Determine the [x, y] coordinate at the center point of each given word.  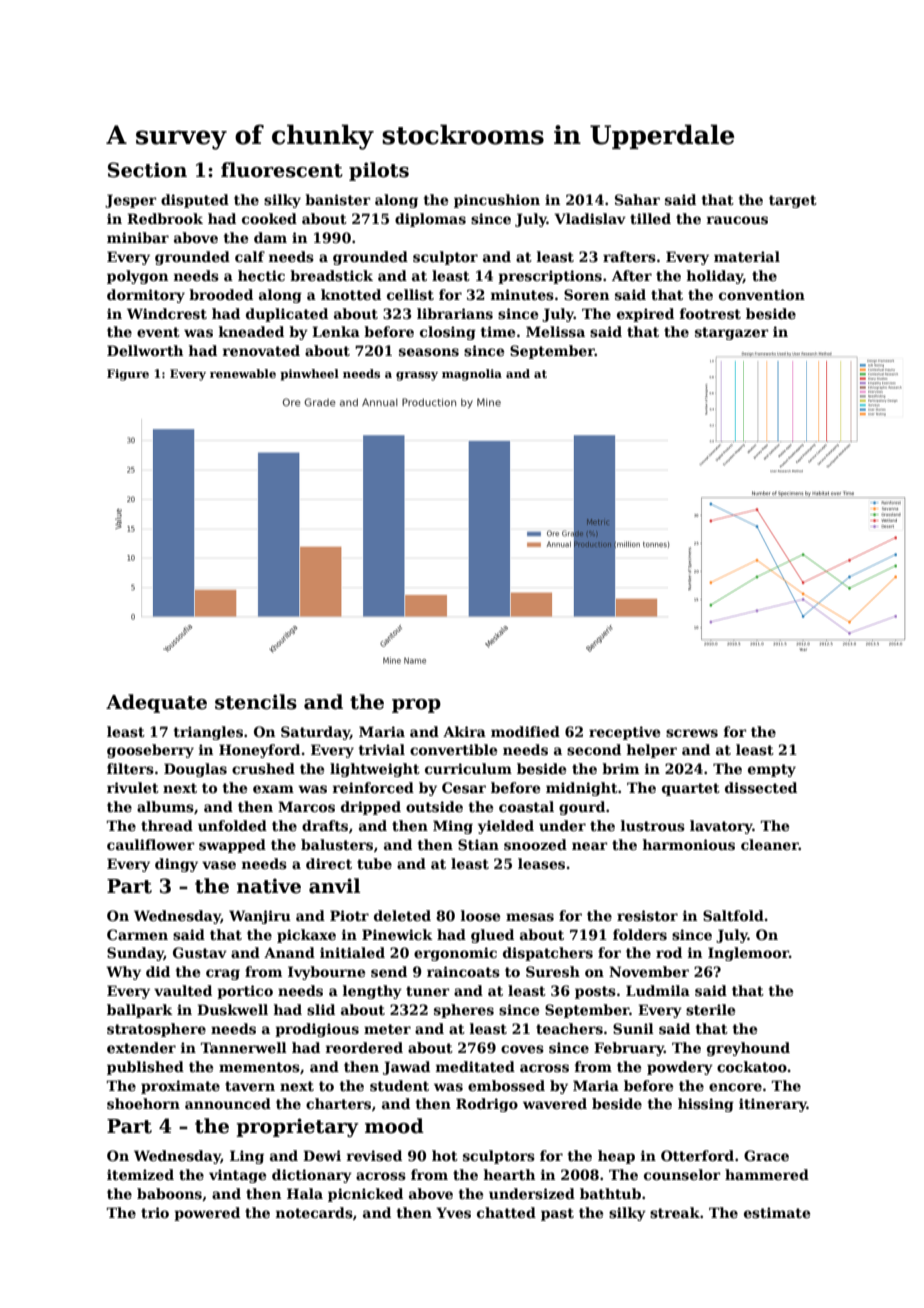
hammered [767, 1174]
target [793, 201]
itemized [140, 1174]
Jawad [406, 1068]
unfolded [232, 825]
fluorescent [282, 170]
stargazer [732, 333]
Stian [478, 844]
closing [448, 333]
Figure [128, 375]
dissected [761, 787]
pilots [379, 171]
